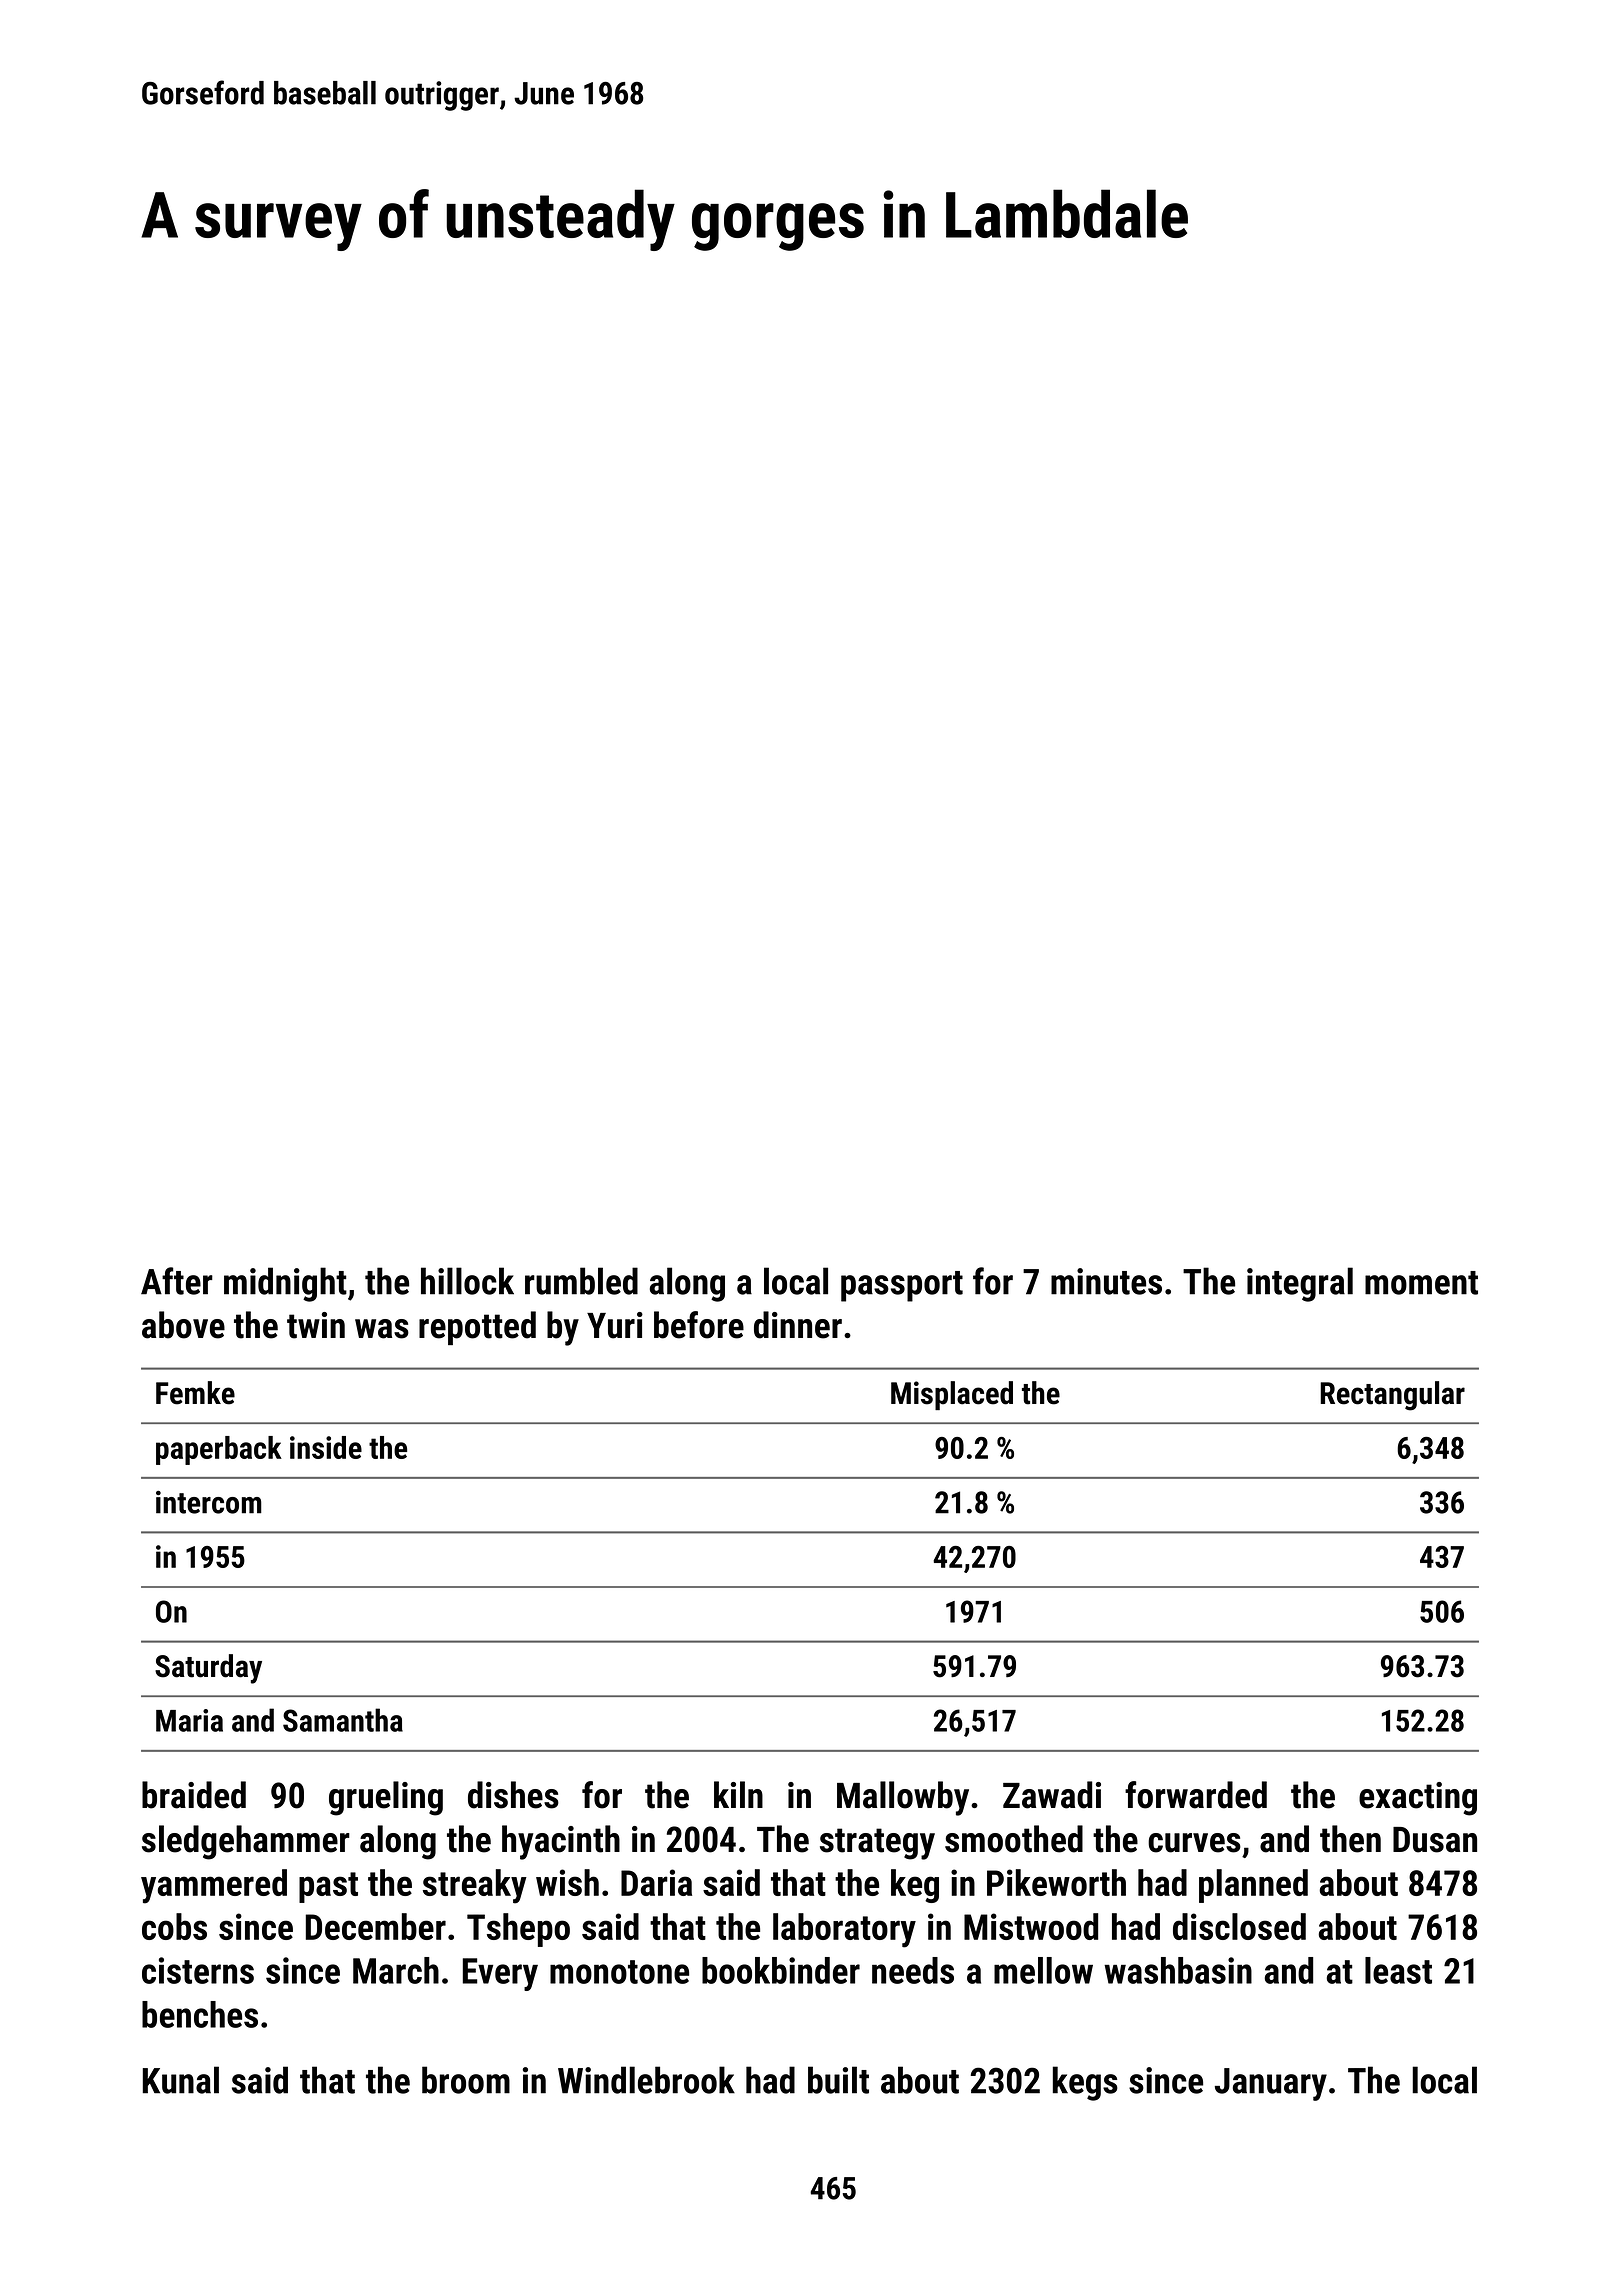 This screenshot has width=1620, height=2292. I want to click on hillock, so click(467, 1281).
